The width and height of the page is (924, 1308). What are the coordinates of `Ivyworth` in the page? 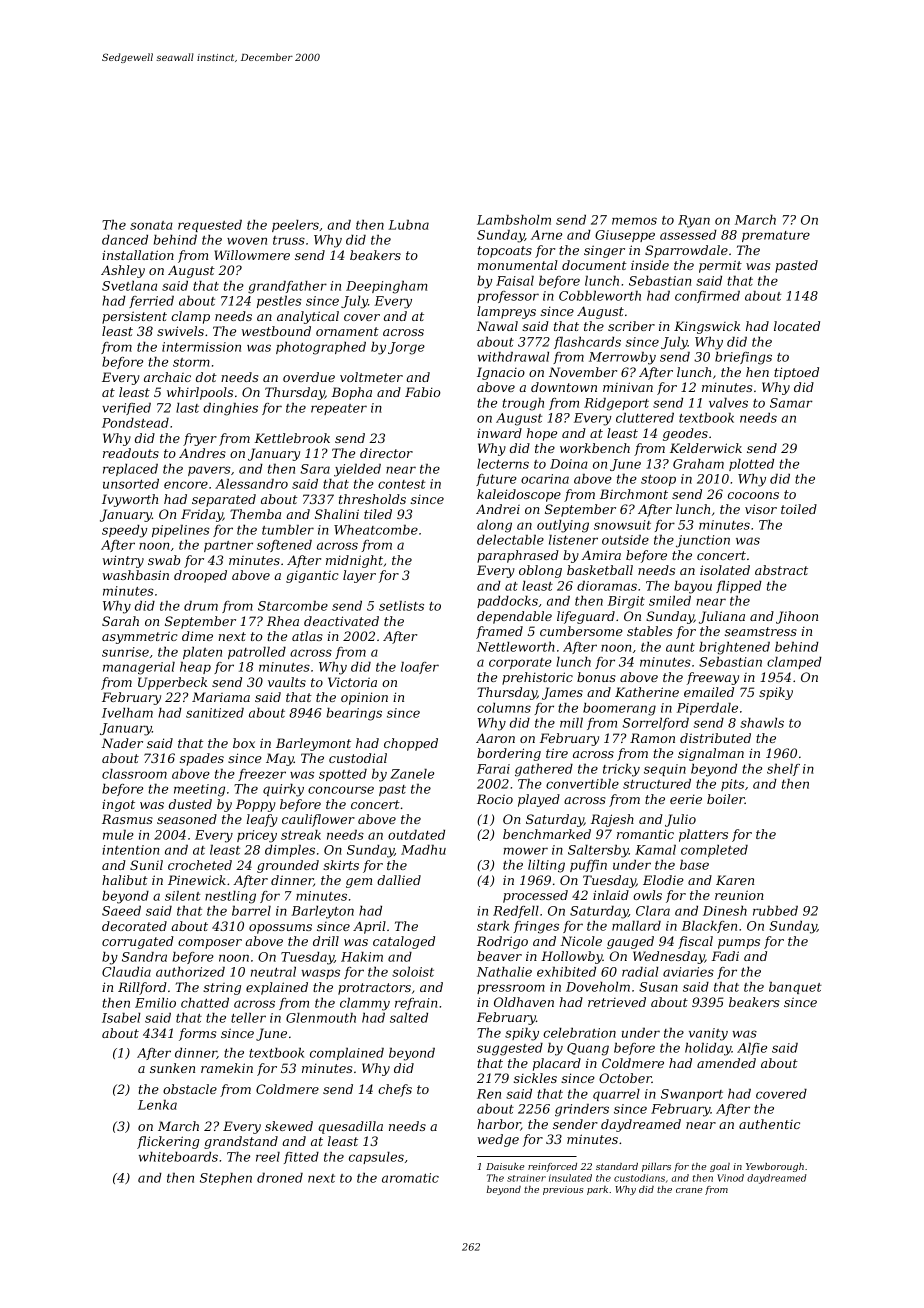 It's located at (130, 500).
